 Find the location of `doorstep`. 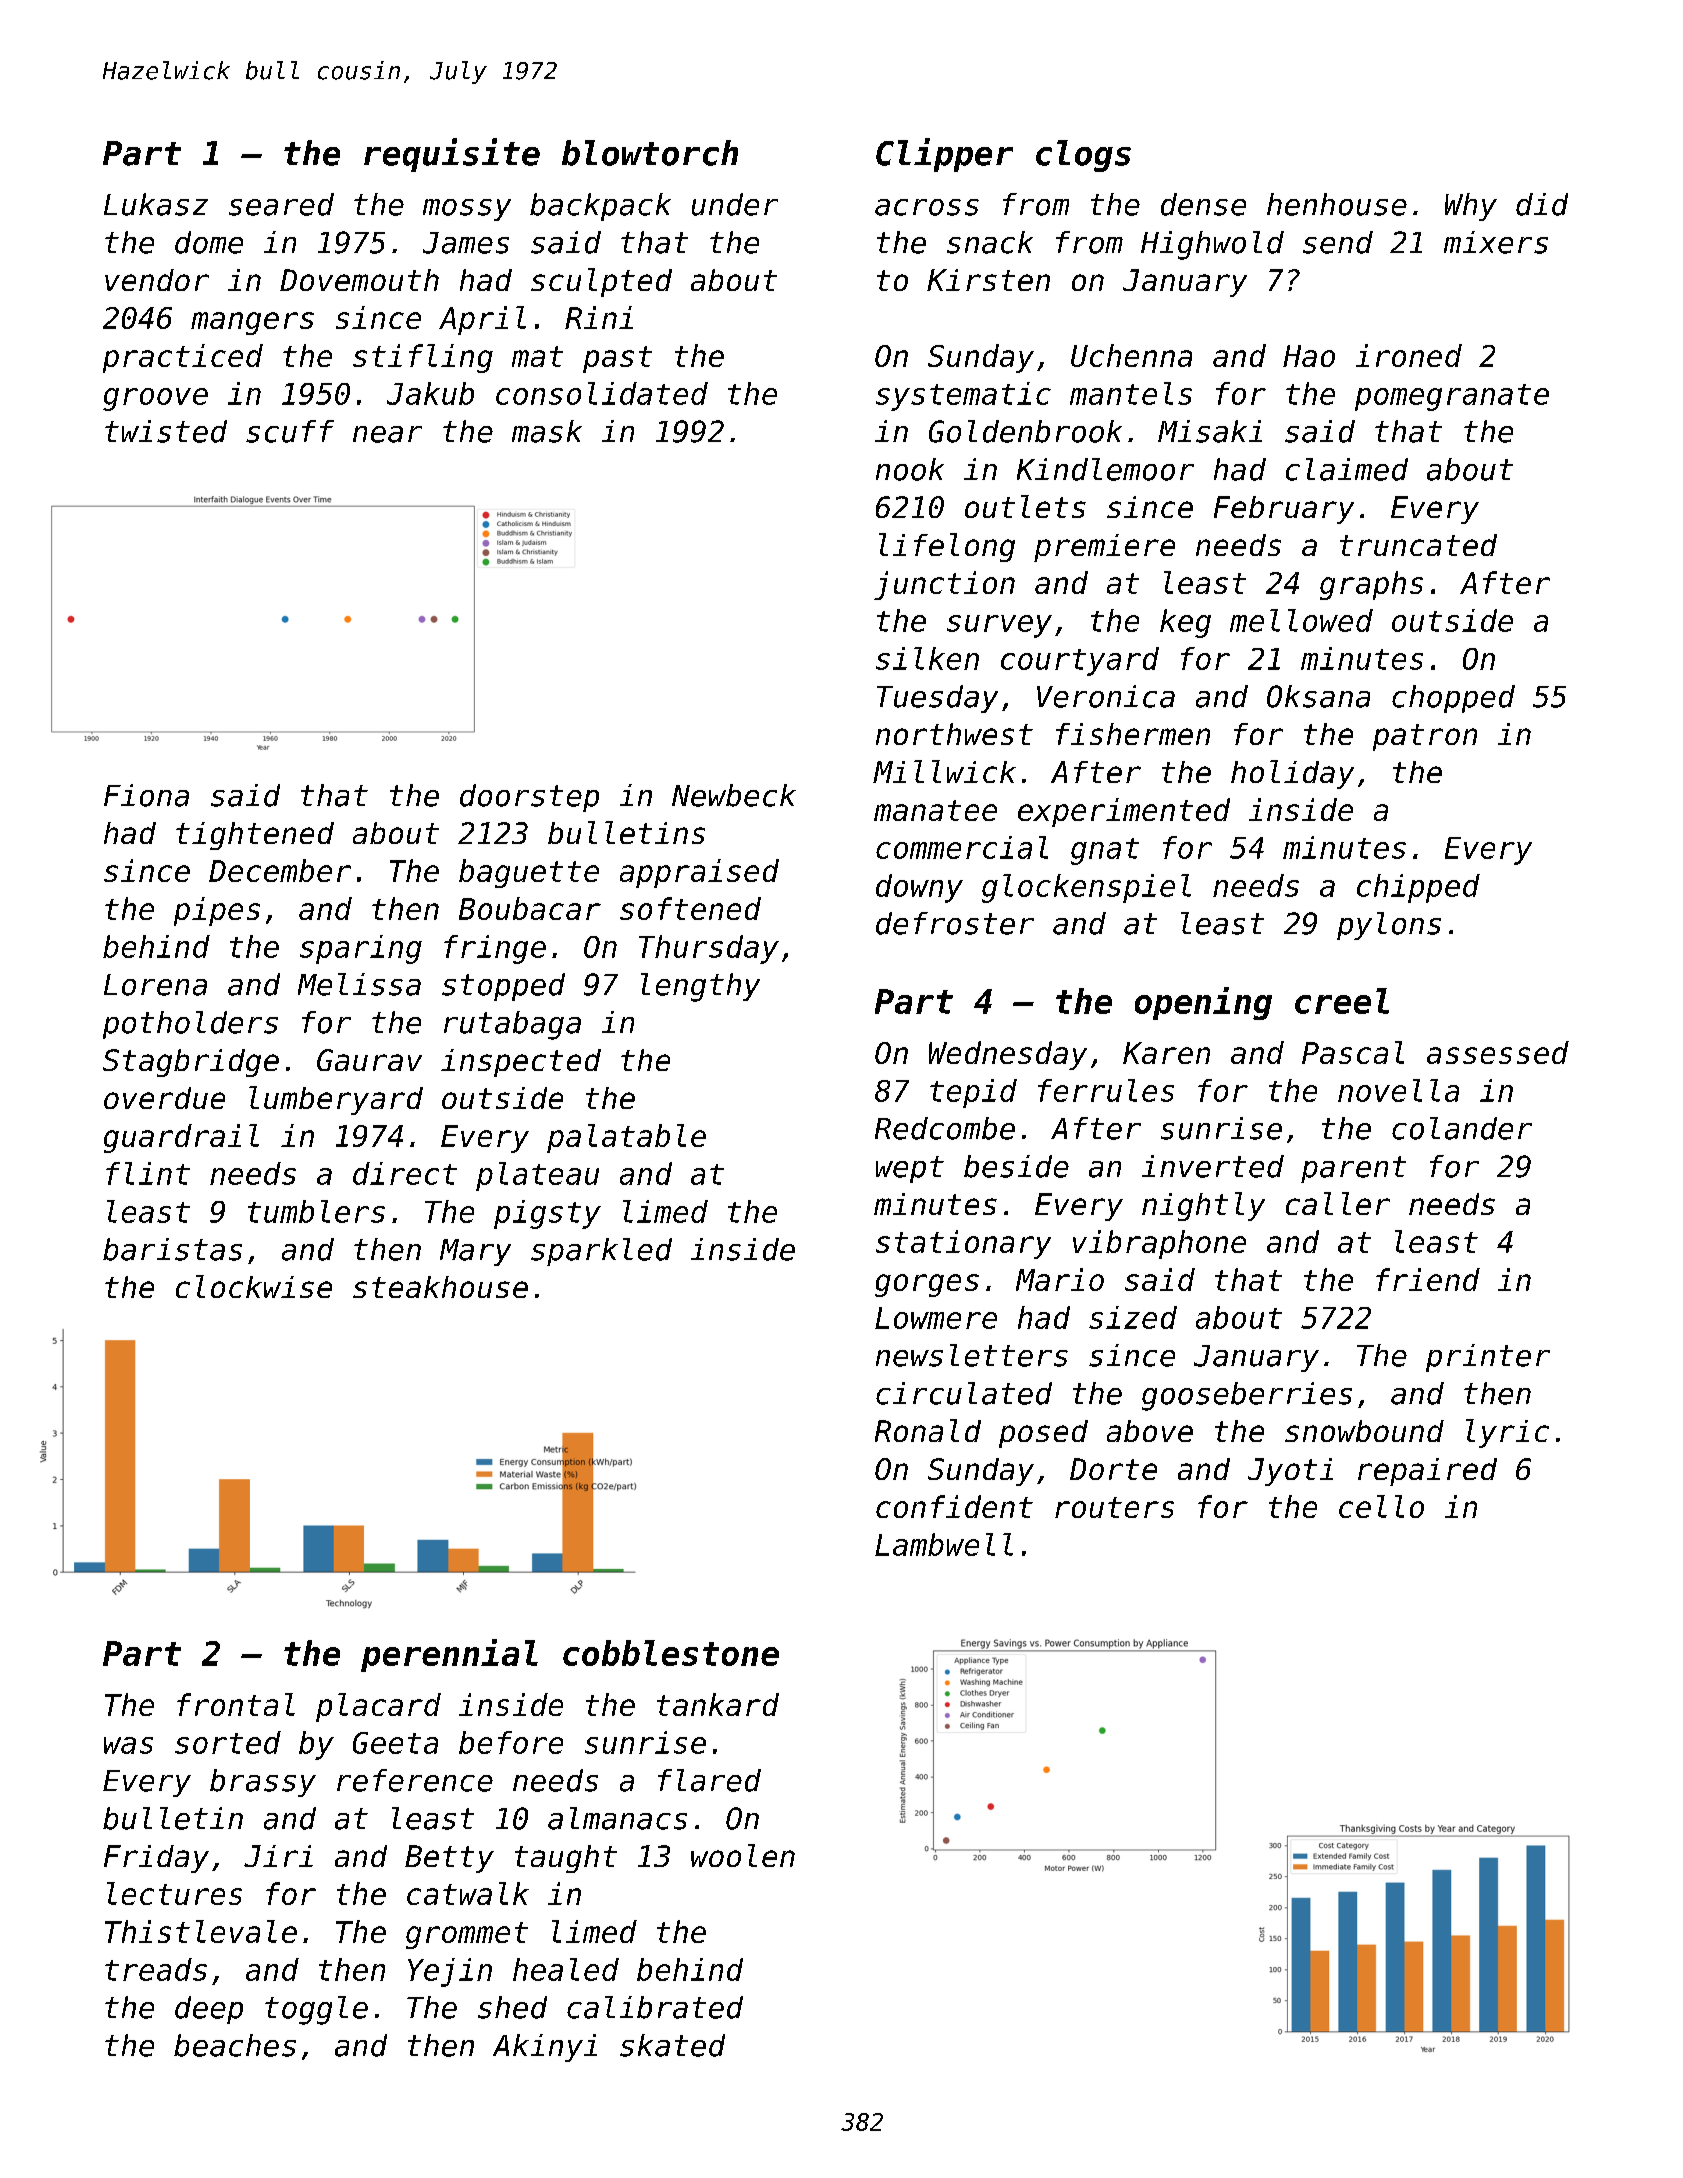

doorstep is located at coordinates (529, 798).
